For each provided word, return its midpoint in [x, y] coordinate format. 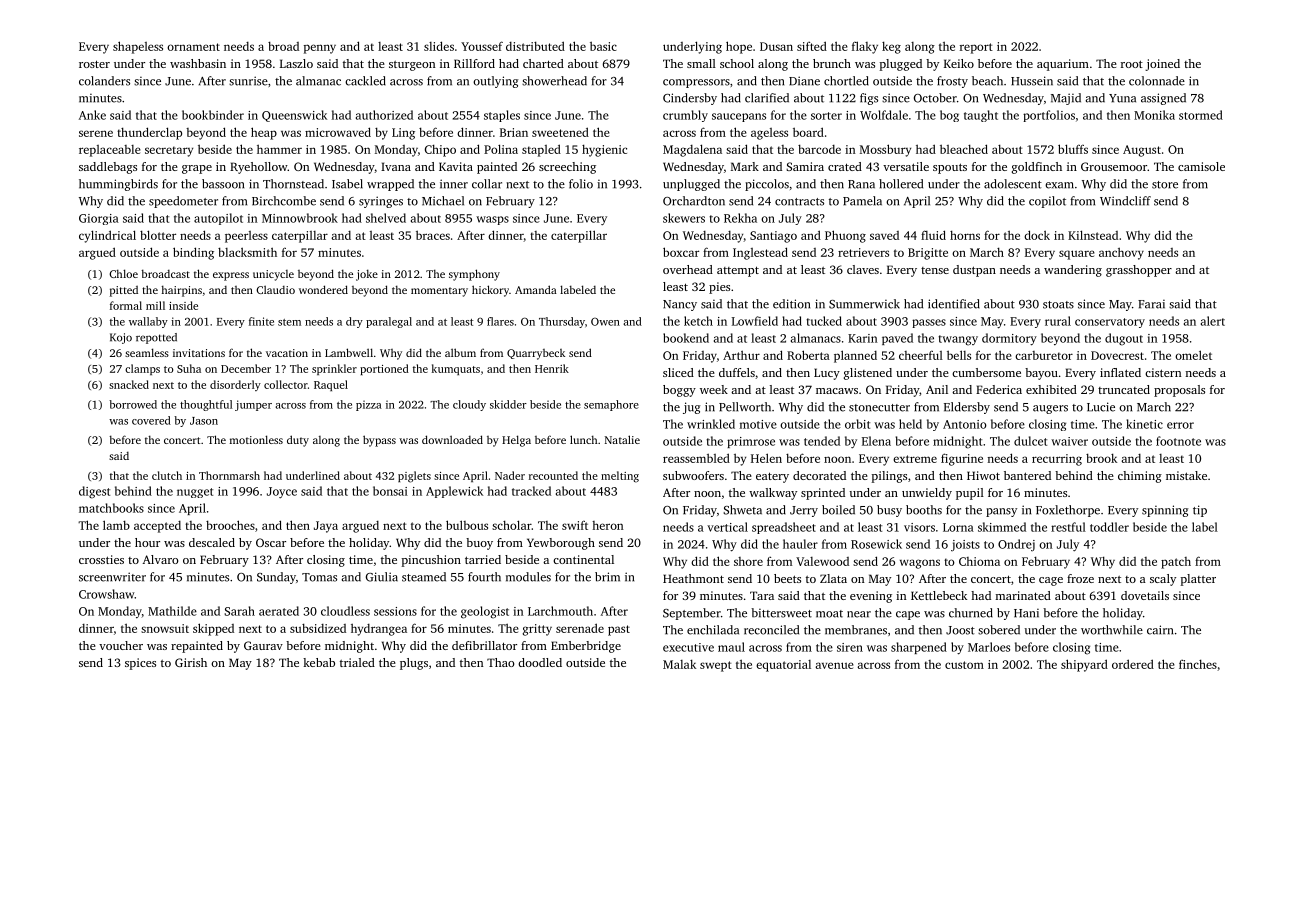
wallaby [148, 322]
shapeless [138, 47]
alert [1213, 321]
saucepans [739, 117]
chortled [846, 81]
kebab [319, 662]
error [1180, 425]
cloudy [469, 405]
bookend [686, 338]
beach [987, 81]
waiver [1069, 441]
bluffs [1073, 149]
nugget [195, 493]
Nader [510, 475]
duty [298, 441]
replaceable [110, 151]
